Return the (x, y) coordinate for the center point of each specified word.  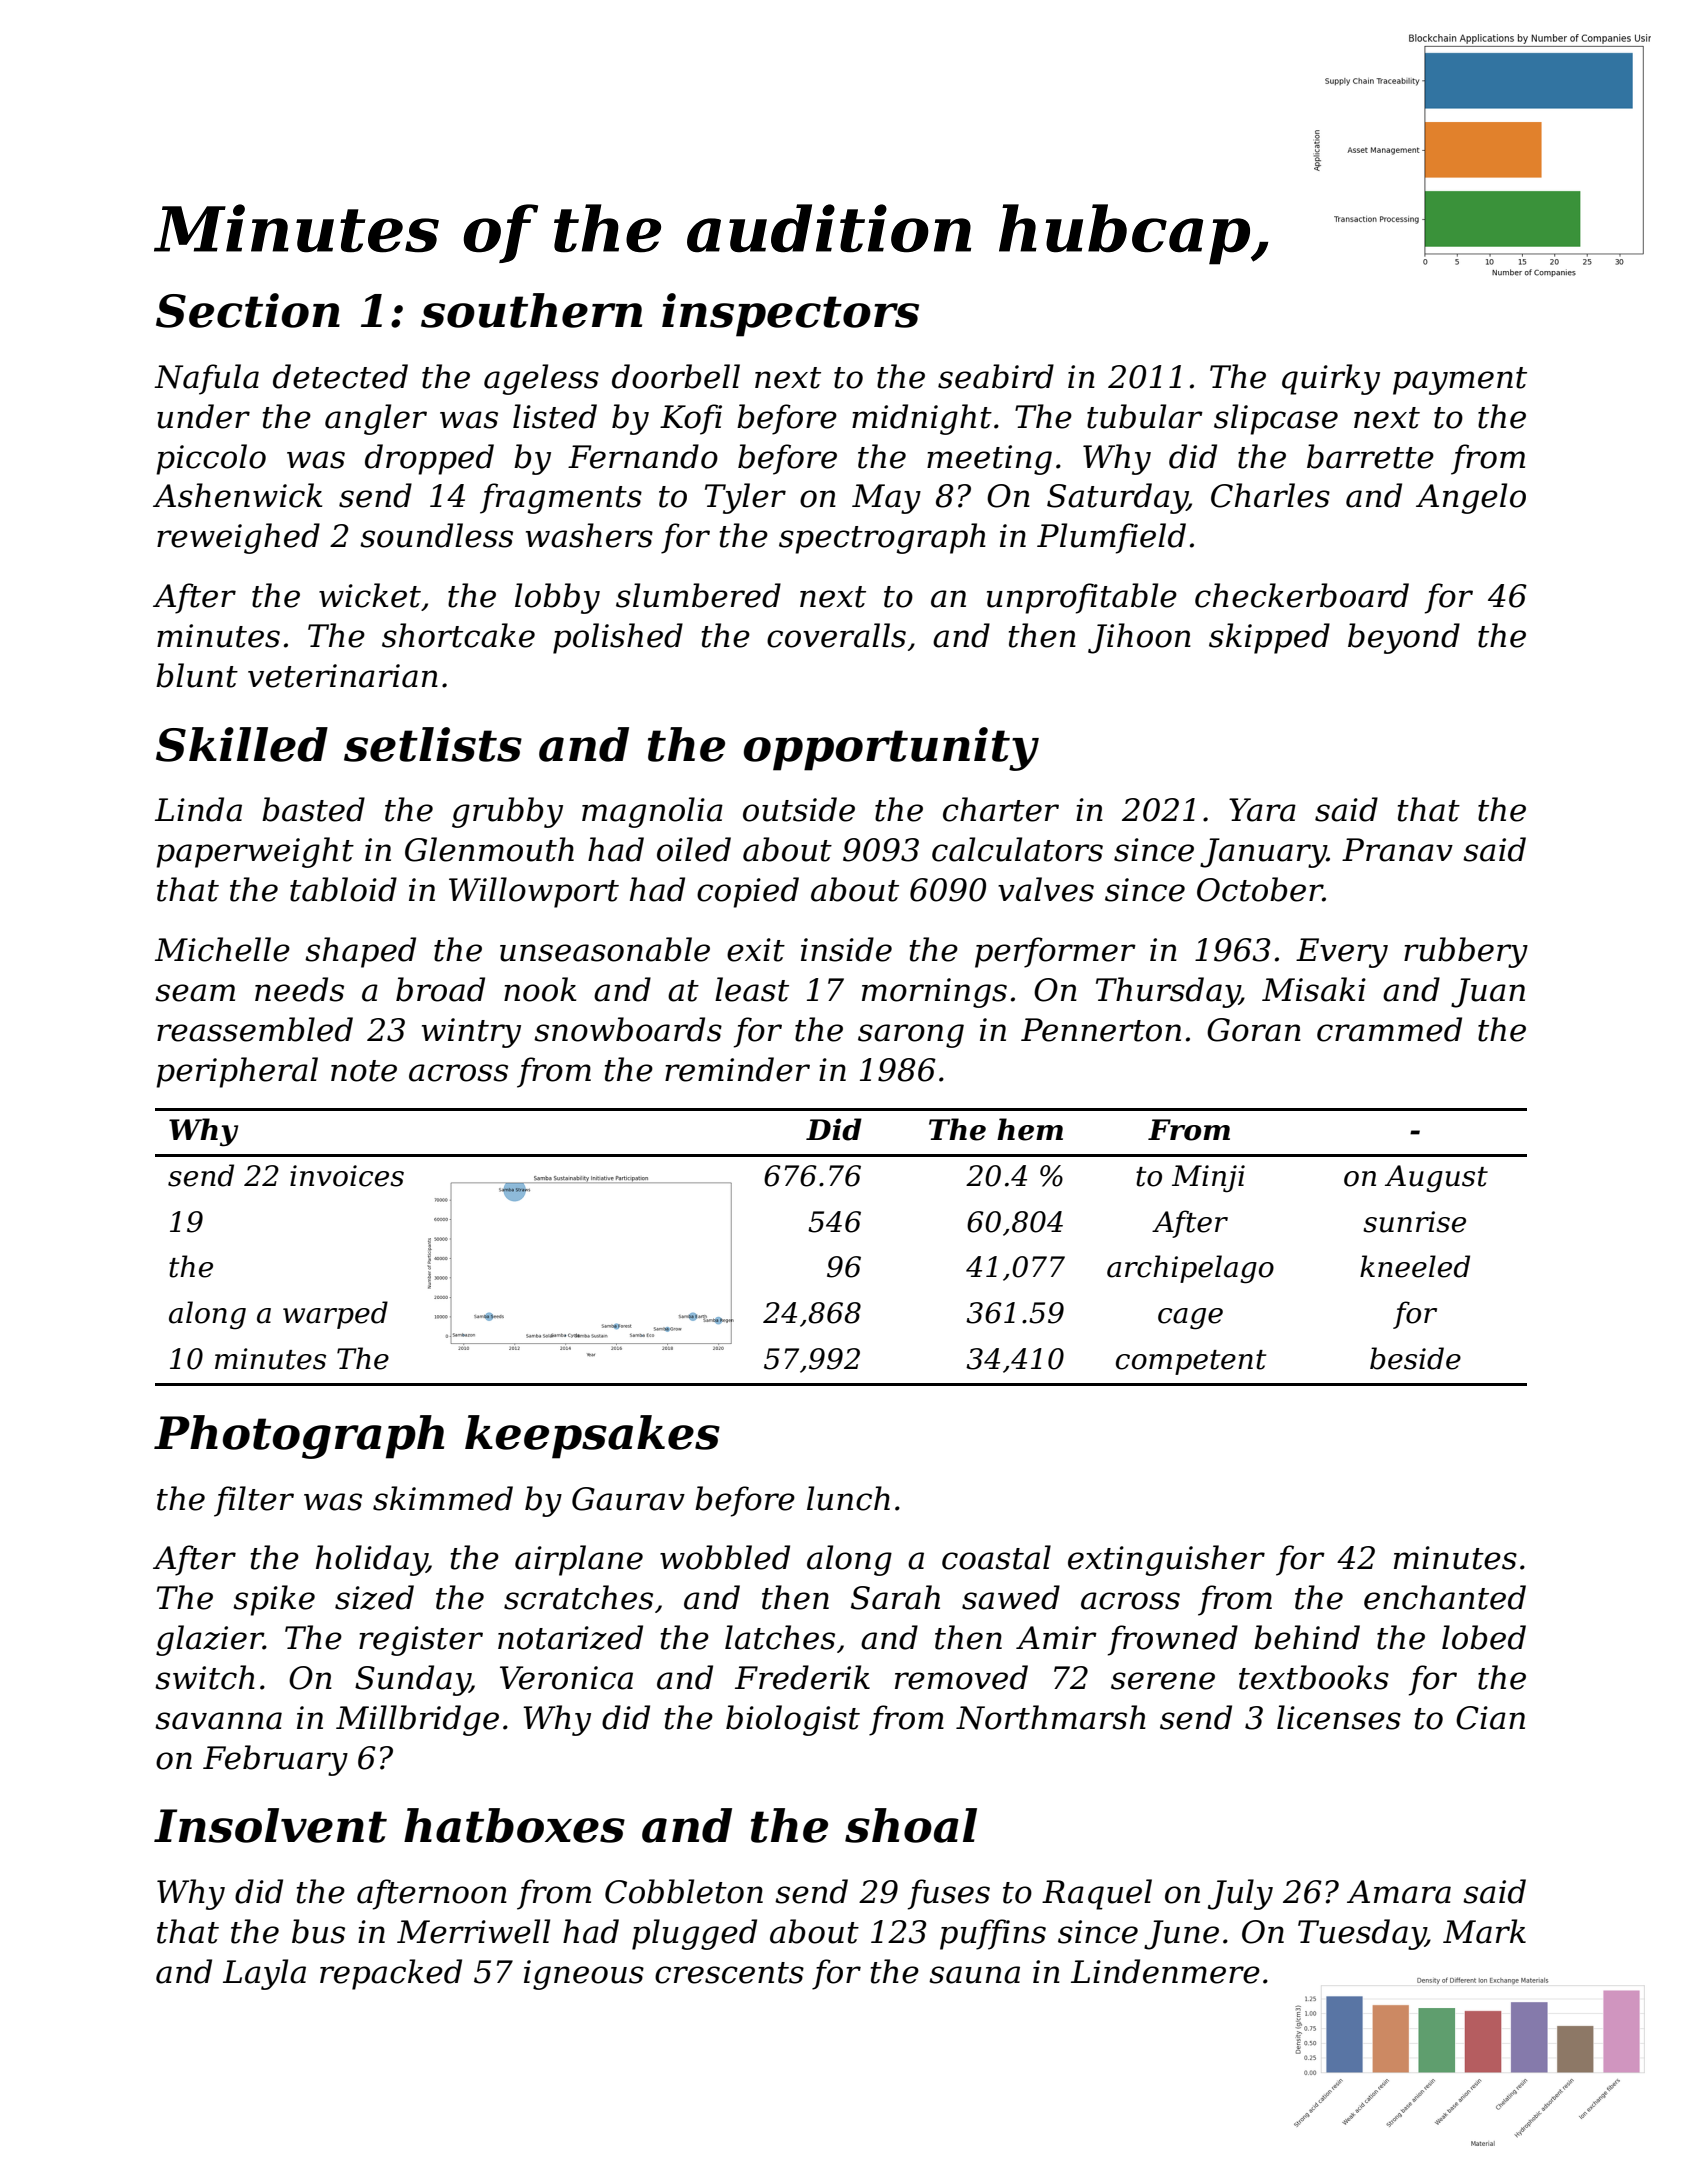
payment (1460, 381)
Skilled (242, 744)
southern (531, 310)
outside (799, 809)
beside (1415, 1358)
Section (248, 310)
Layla (264, 1974)
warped (335, 1315)
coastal (996, 1557)
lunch (848, 1498)
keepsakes (592, 1437)
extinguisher (1166, 1560)
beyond (1404, 638)
